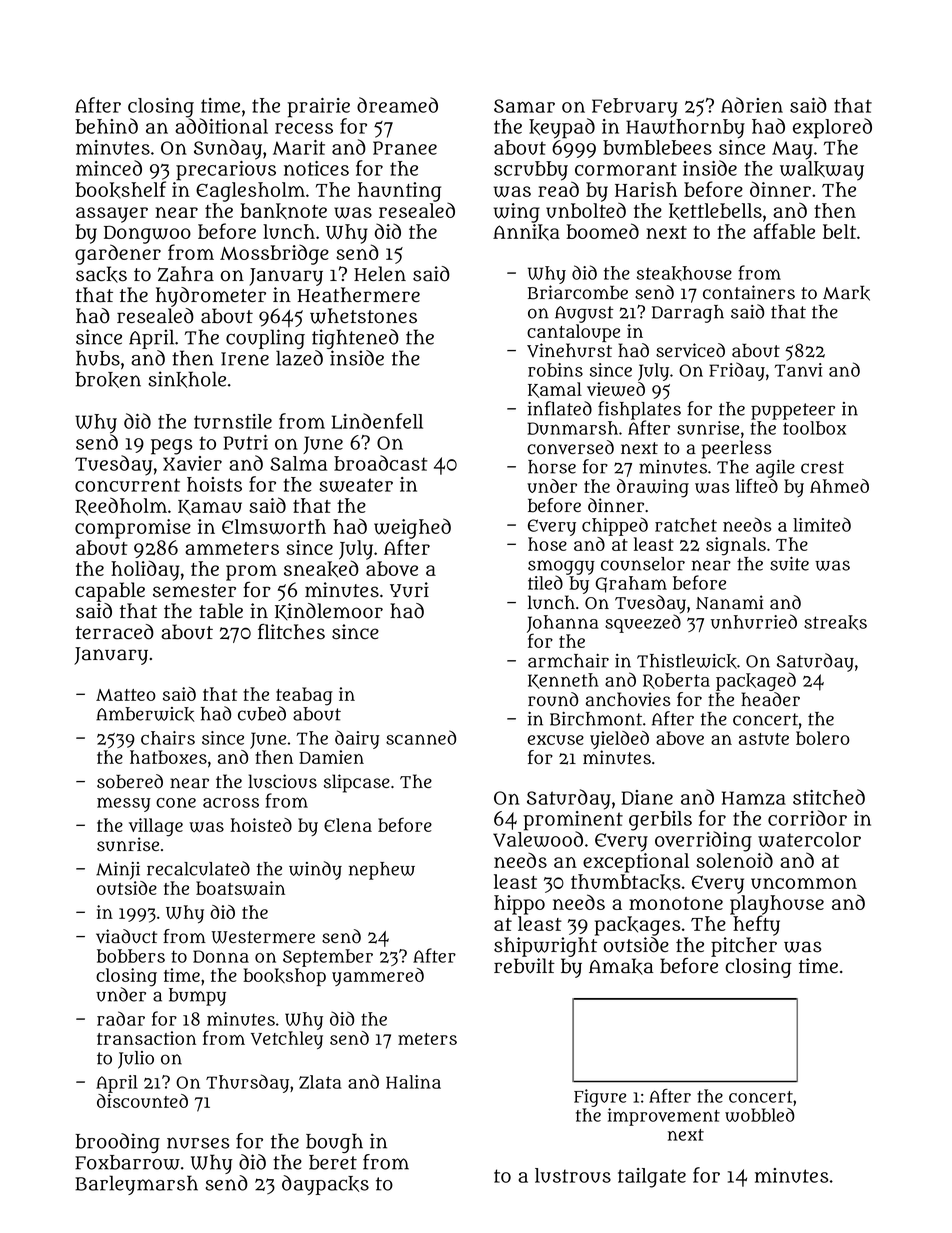  What do you see at coordinates (687, 661) in the screenshot?
I see `Thistlewick` at bounding box center [687, 661].
